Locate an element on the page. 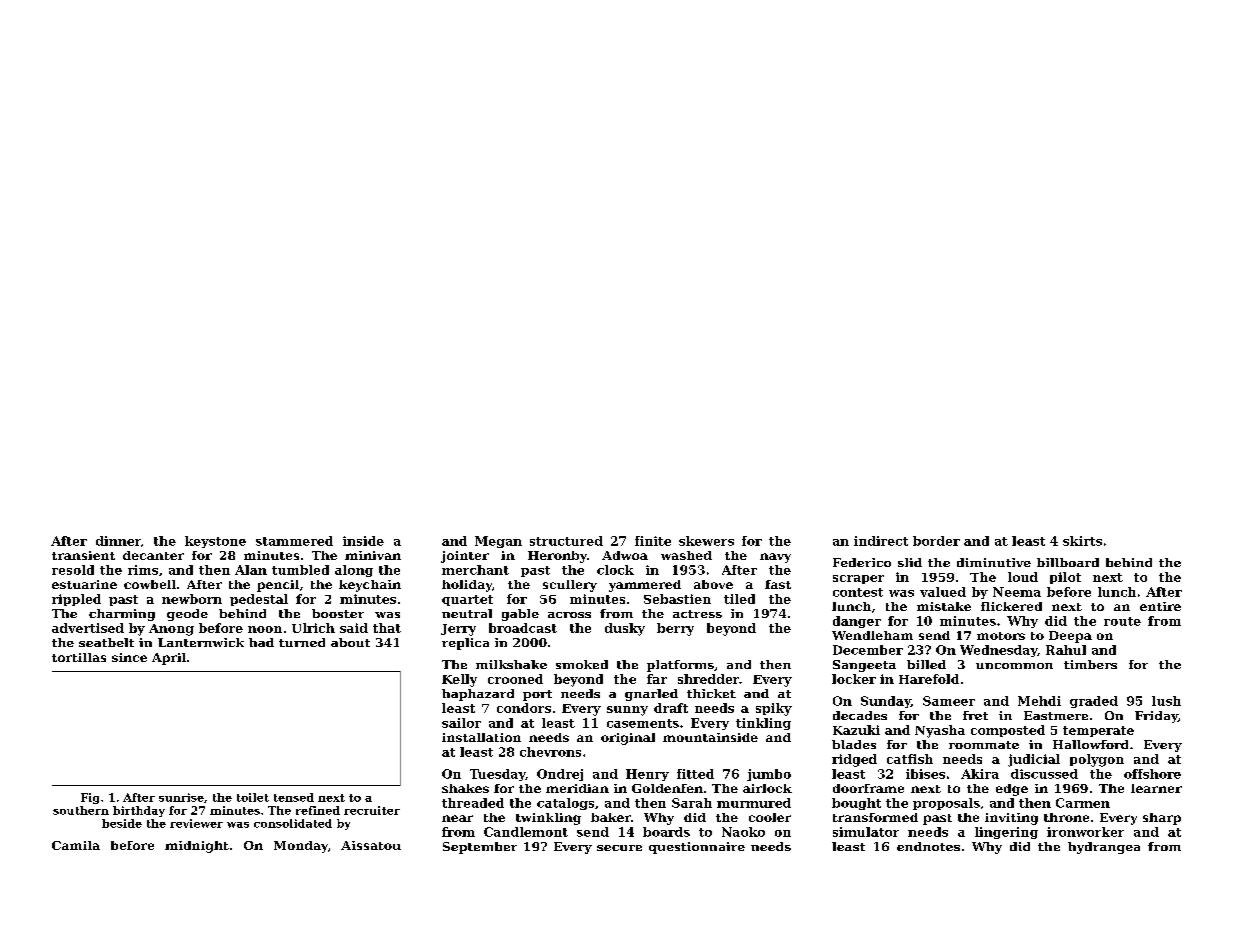  Tuesday is located at coordinates (497, 775).
